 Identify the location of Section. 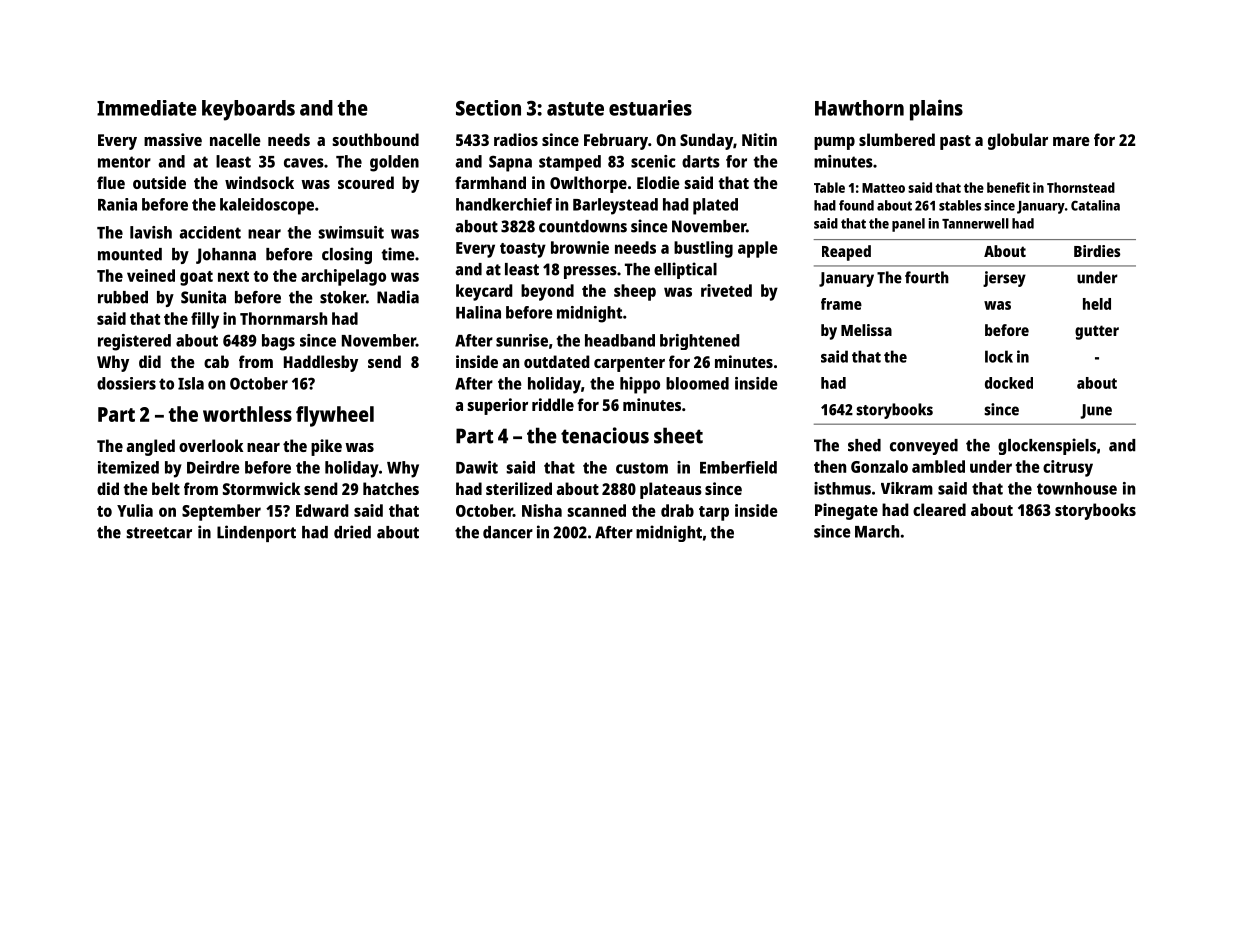
(488, 108).
